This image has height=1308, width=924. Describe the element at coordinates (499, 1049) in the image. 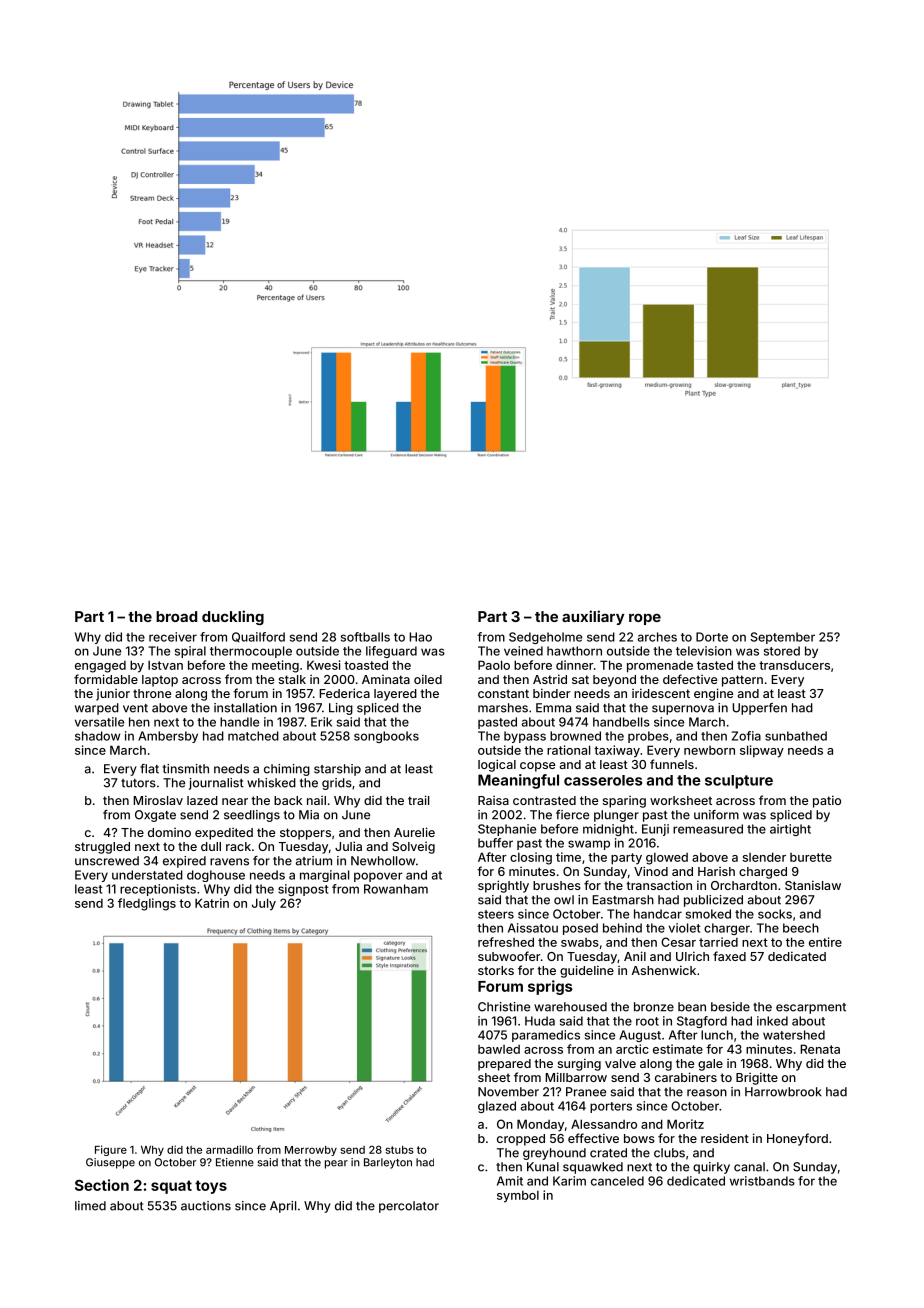

I see `bawled` at that location.
